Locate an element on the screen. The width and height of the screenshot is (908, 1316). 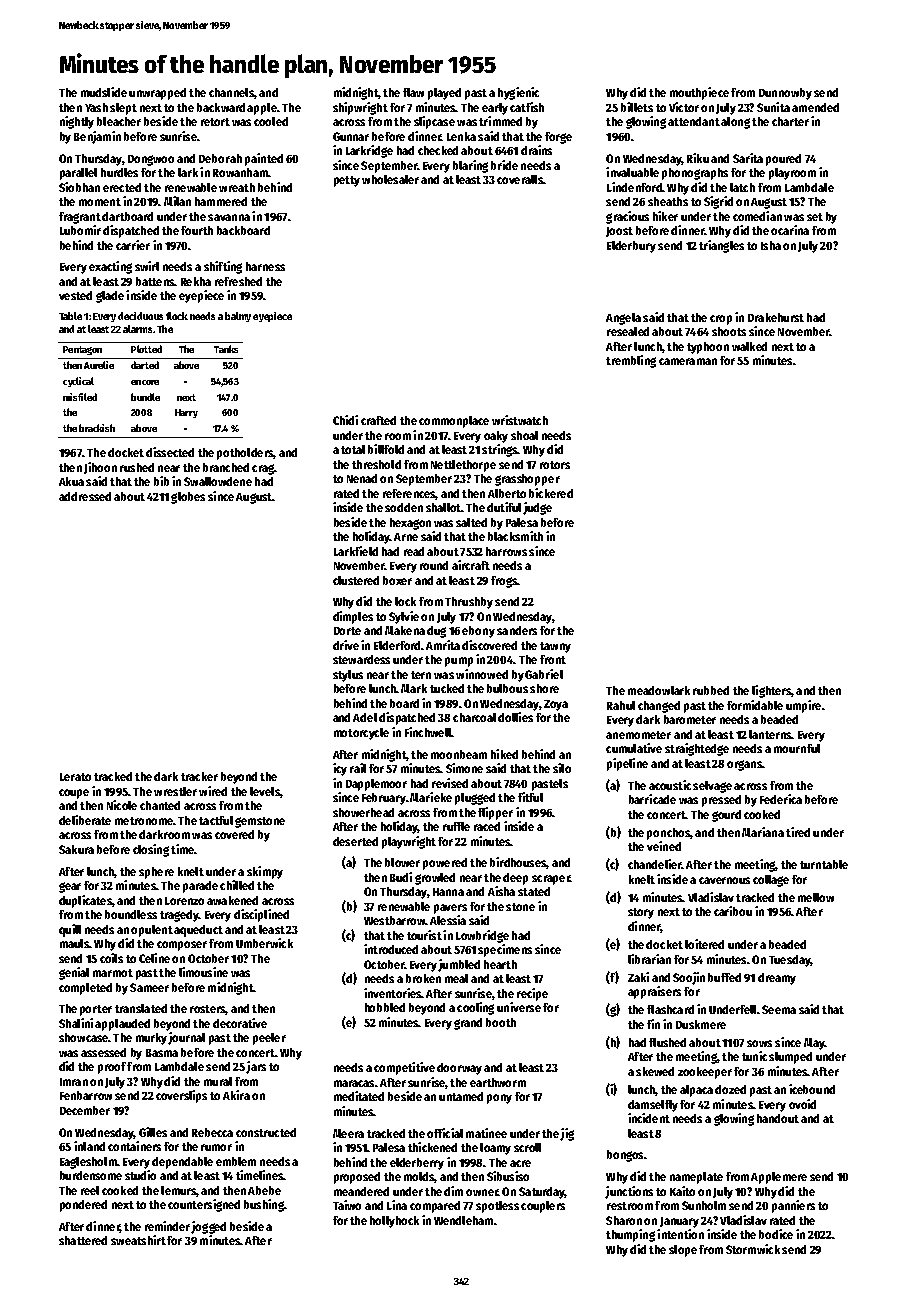
doorway is located at coordinates (459, 1069).
